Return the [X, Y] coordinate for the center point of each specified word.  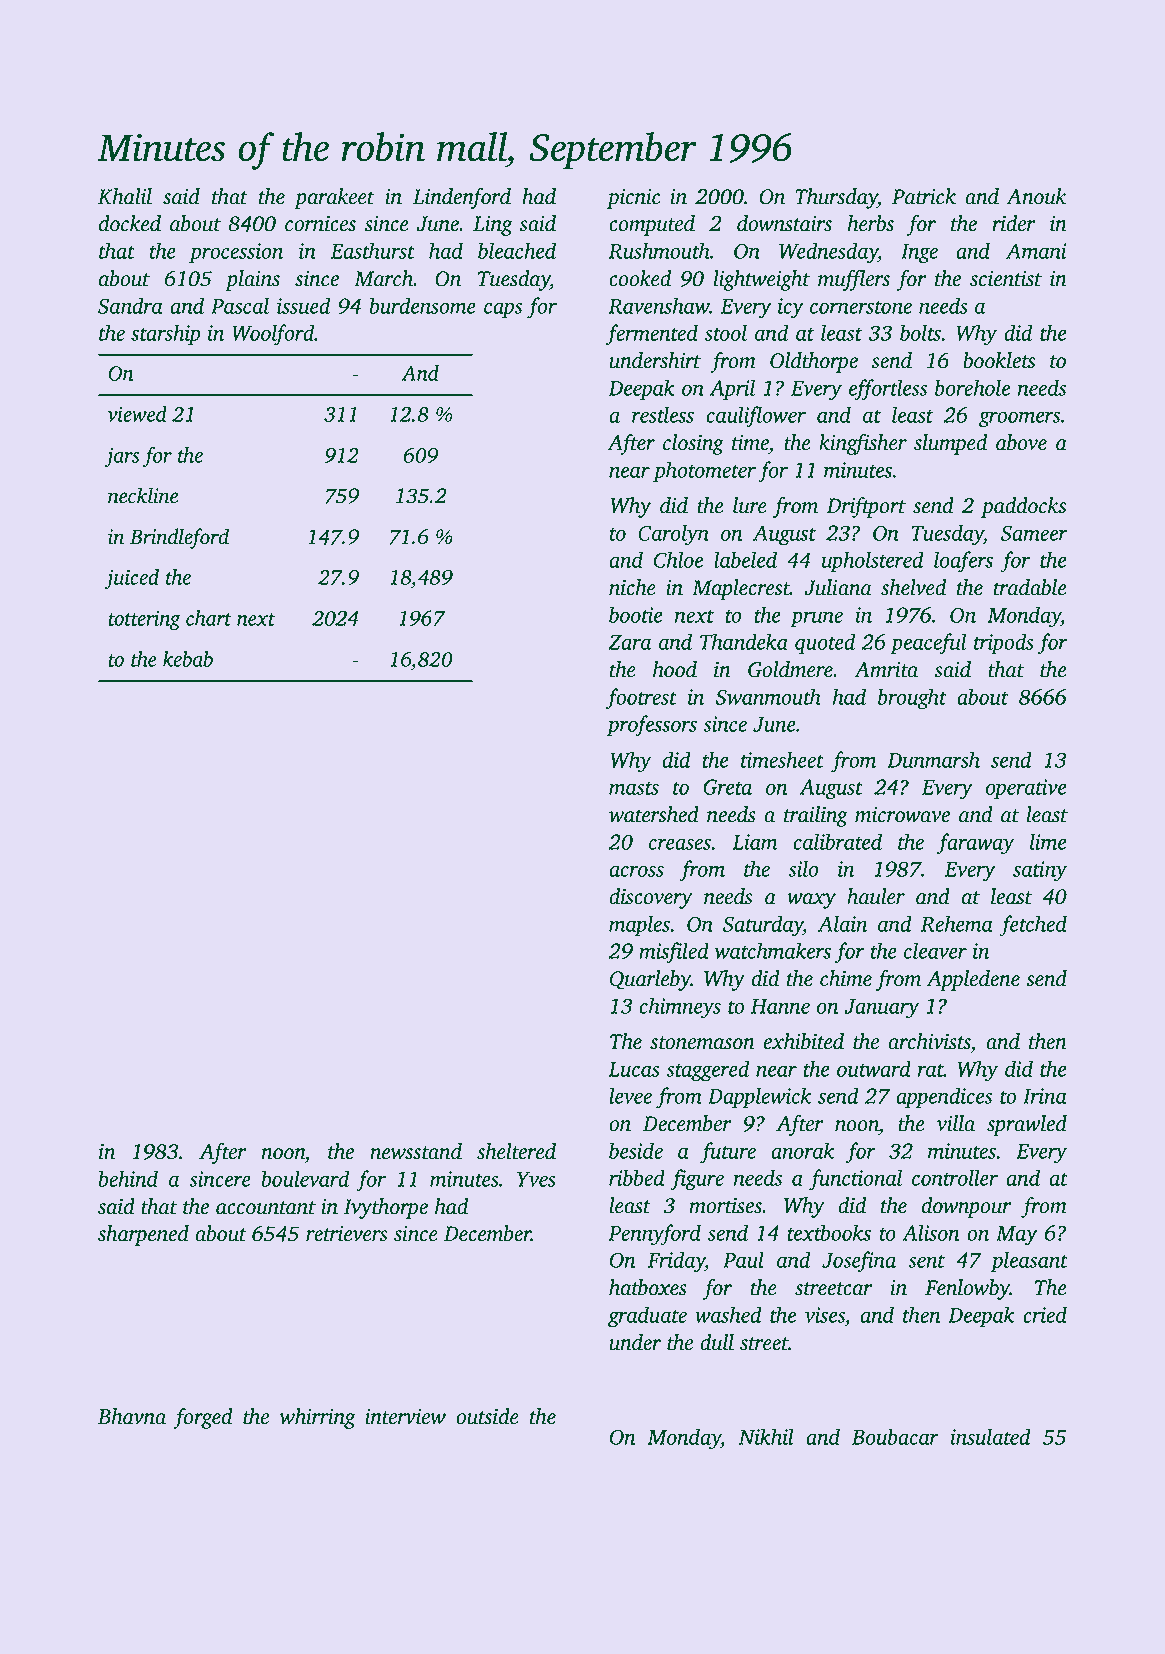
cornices [320, 224]
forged [203, 1418]
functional [855, 1180]
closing [693, 444]
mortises [725, 1206]
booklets [999, 360]
